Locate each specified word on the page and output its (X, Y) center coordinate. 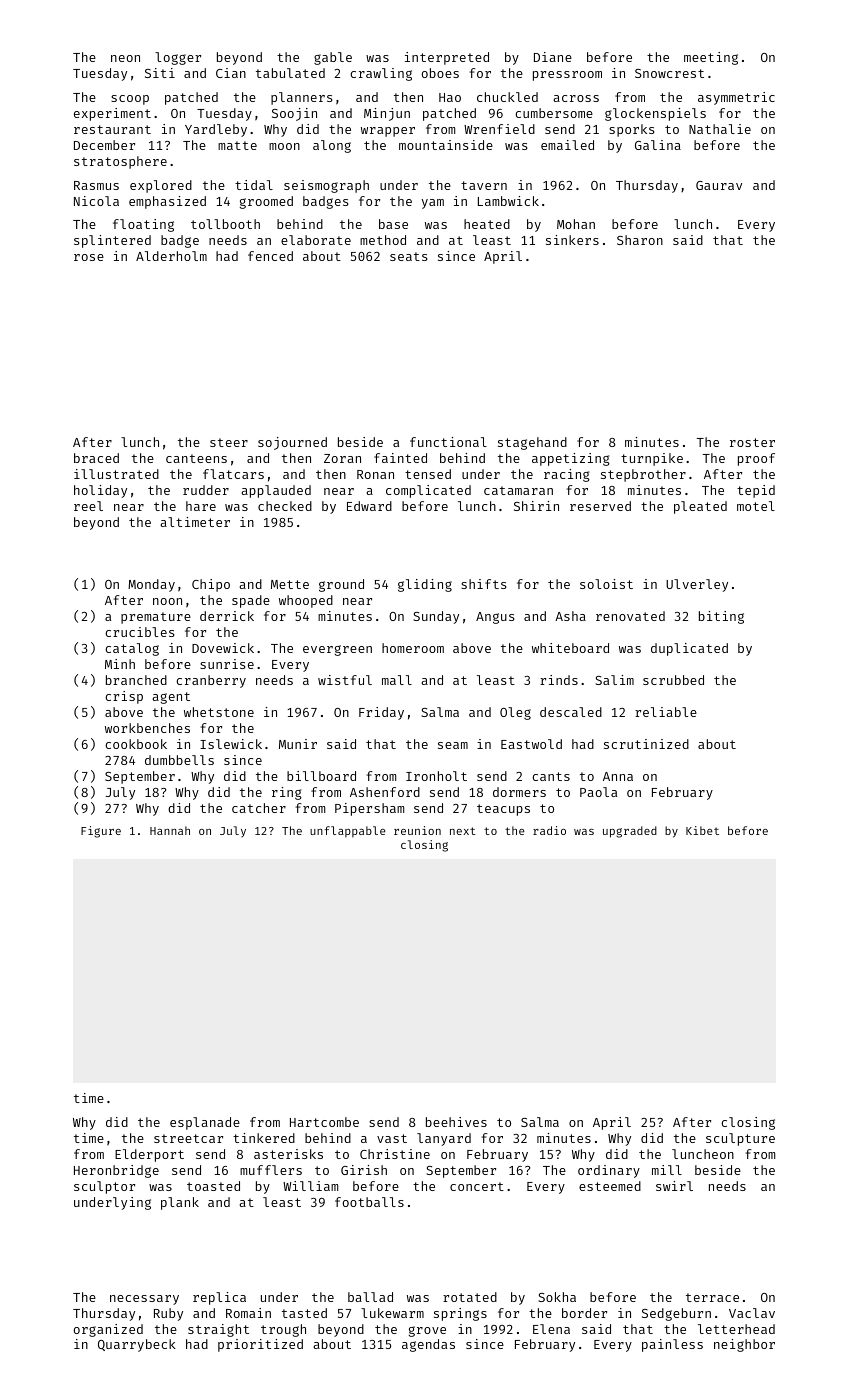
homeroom (413, 648)
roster (752, 442)
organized (108, 1330)
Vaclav (752, 1313)
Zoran (342, 458)
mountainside (446, 145)
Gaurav (719, 185)
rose (89, 257)
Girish (364, 1170)
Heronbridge (116, 1171)
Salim (614, 680)
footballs (369, 1202)
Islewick (231, 744)
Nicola (96, 201)
